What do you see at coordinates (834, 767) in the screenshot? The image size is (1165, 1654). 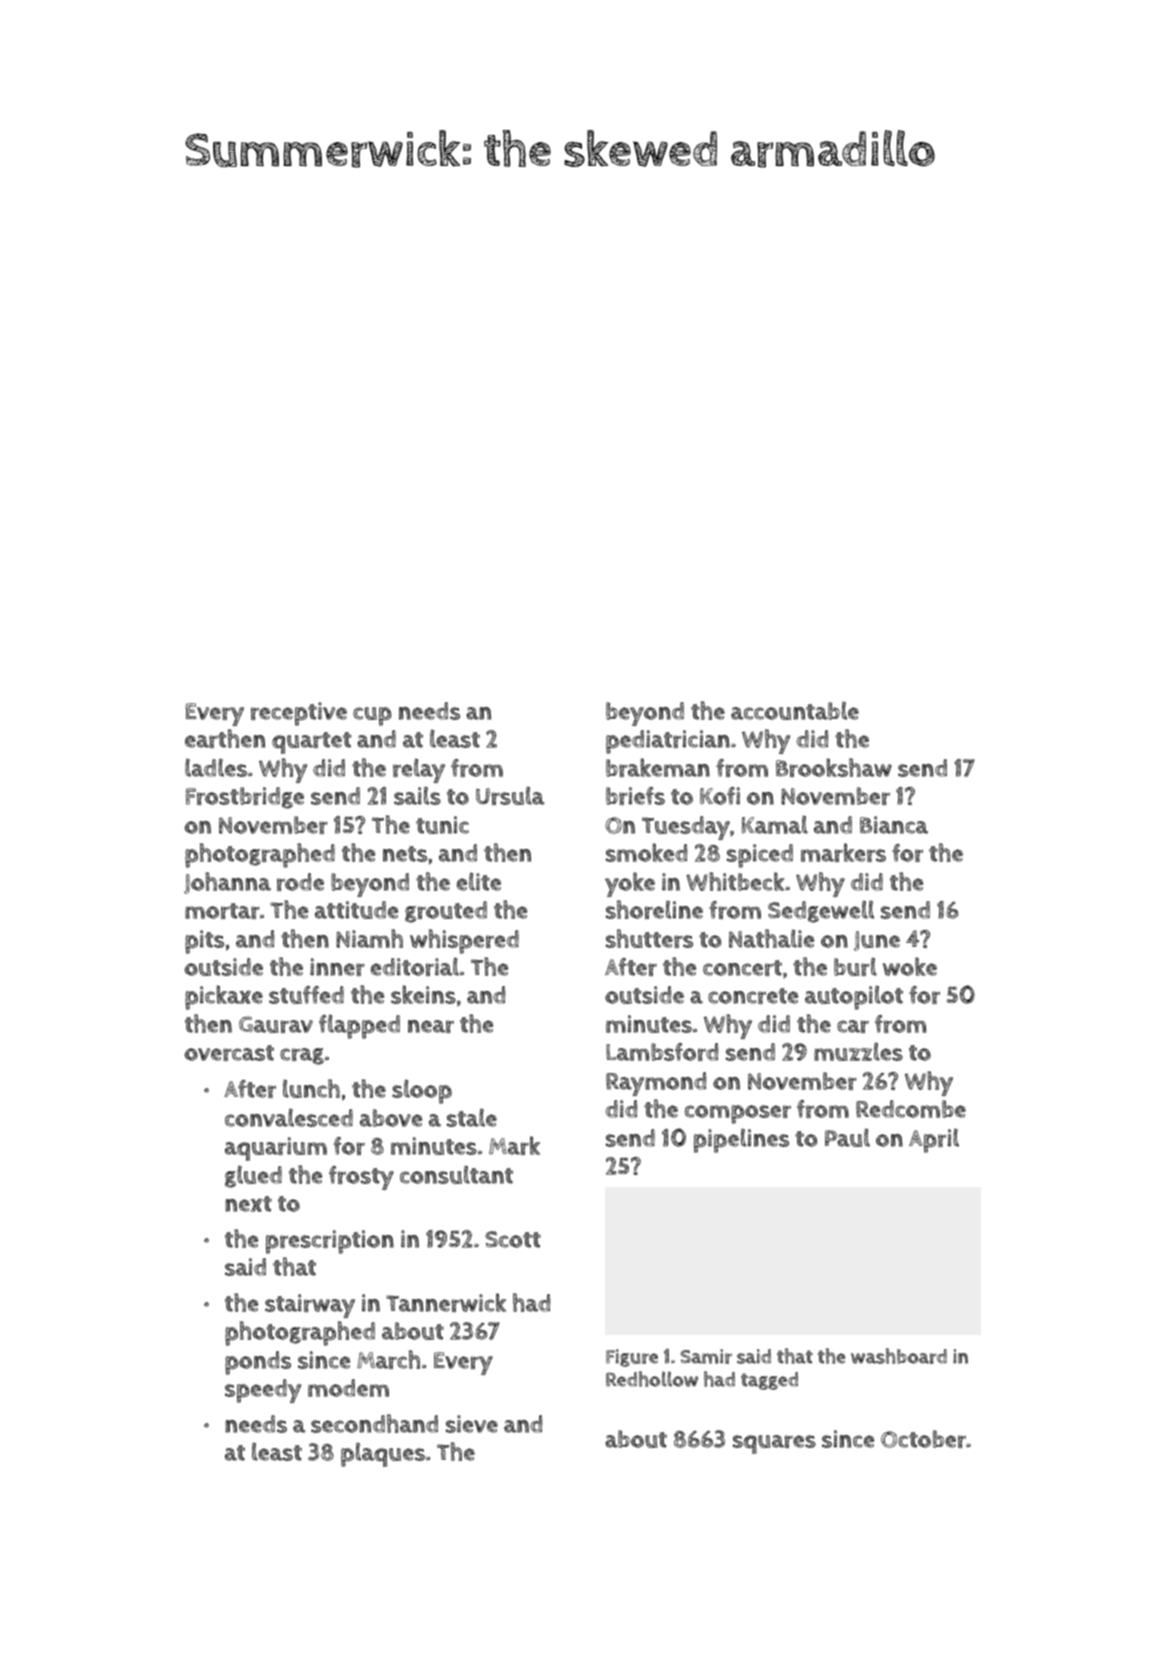 I see `Brookshaw` at bounding box center [834, 767].
